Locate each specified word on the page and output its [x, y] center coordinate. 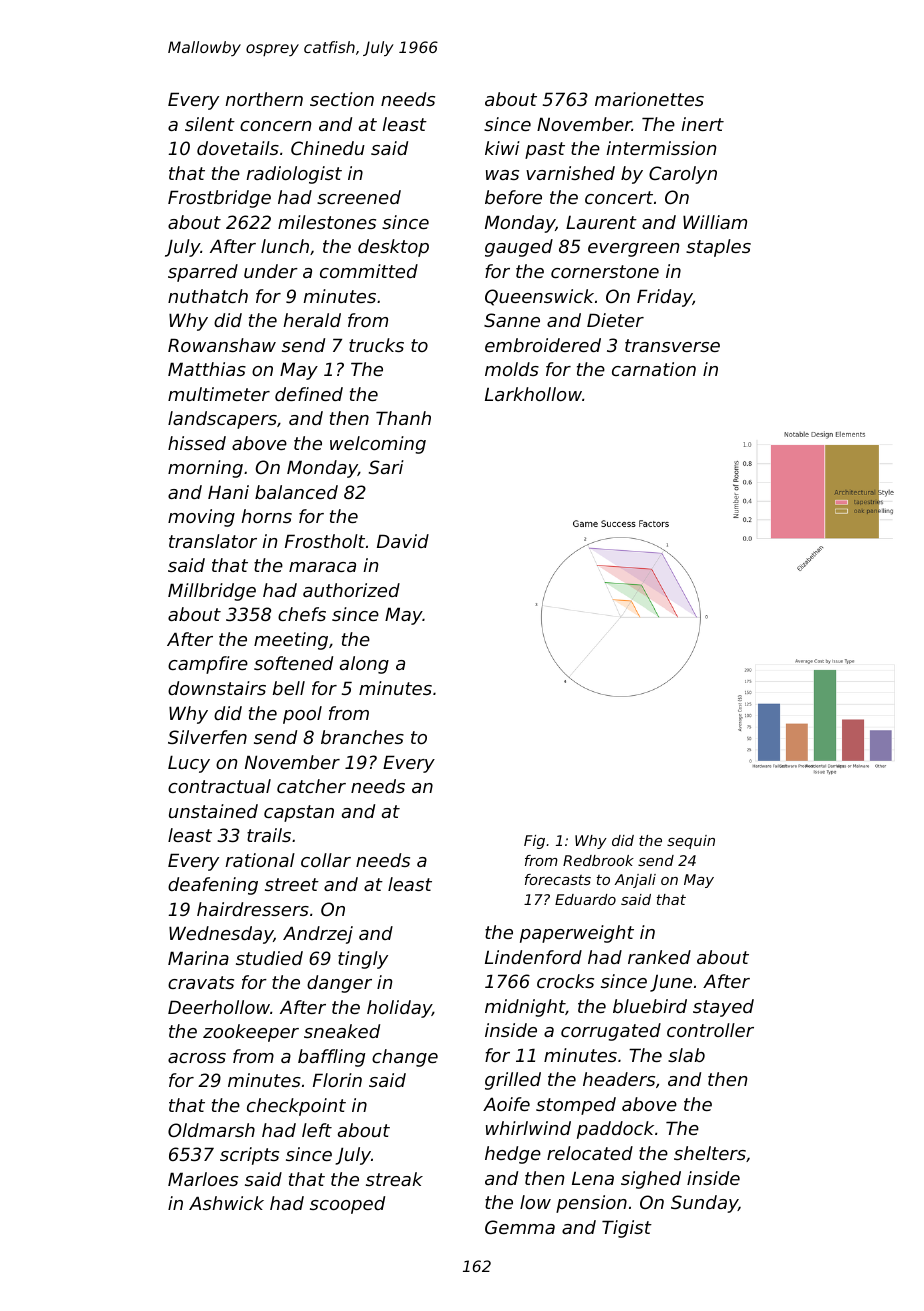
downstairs [217, 688]
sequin [691, 842]
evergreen [634, 250]
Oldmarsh [211, 1130]
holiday [399, 1009]
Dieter [615, 320]
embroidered [543, 345]
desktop [393, 248]
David [403, 541]
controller [710, 1030]
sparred [203, 273]
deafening [213, 886]
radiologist [294, 175]
